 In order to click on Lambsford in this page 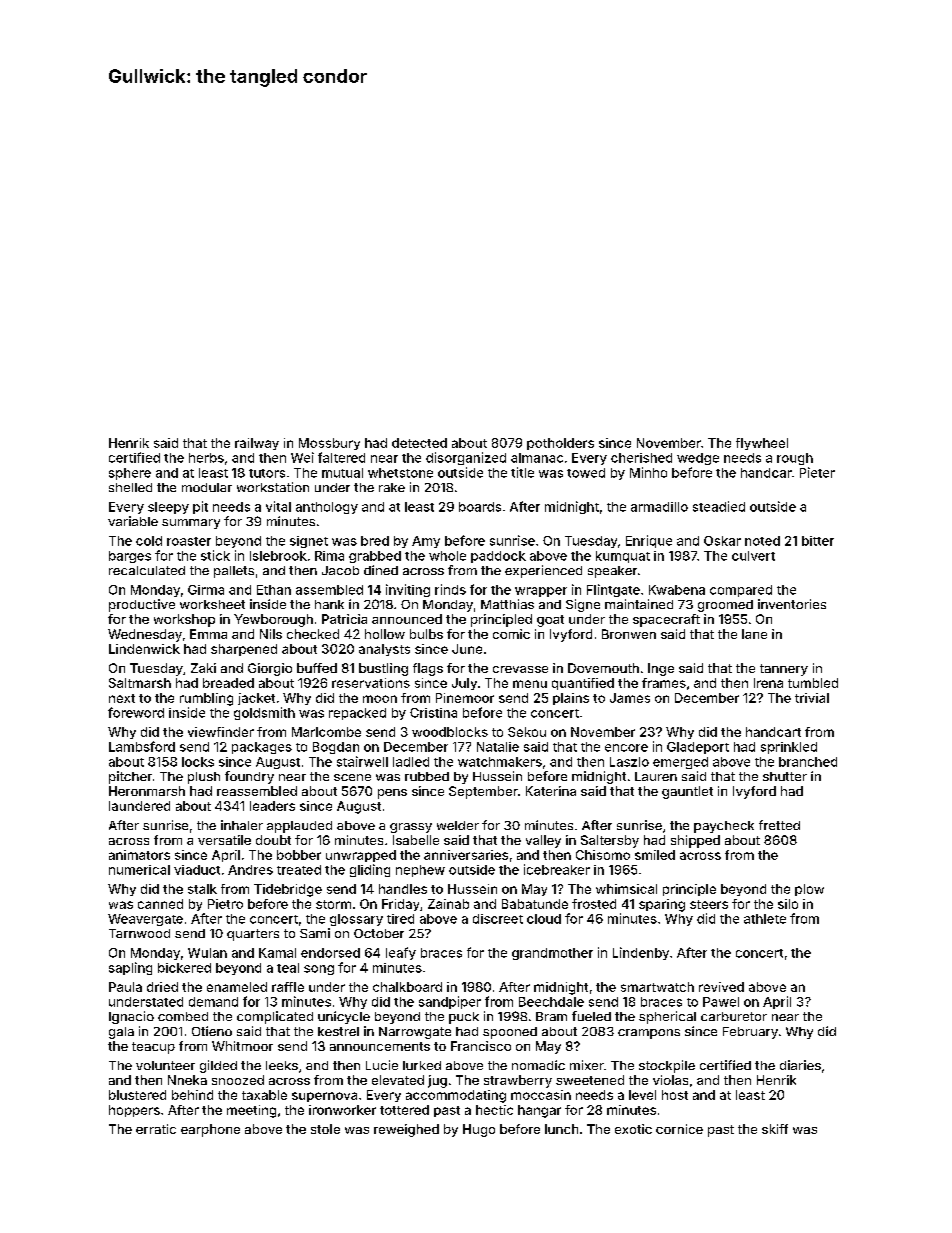, I will do `click(142, 746)`.
